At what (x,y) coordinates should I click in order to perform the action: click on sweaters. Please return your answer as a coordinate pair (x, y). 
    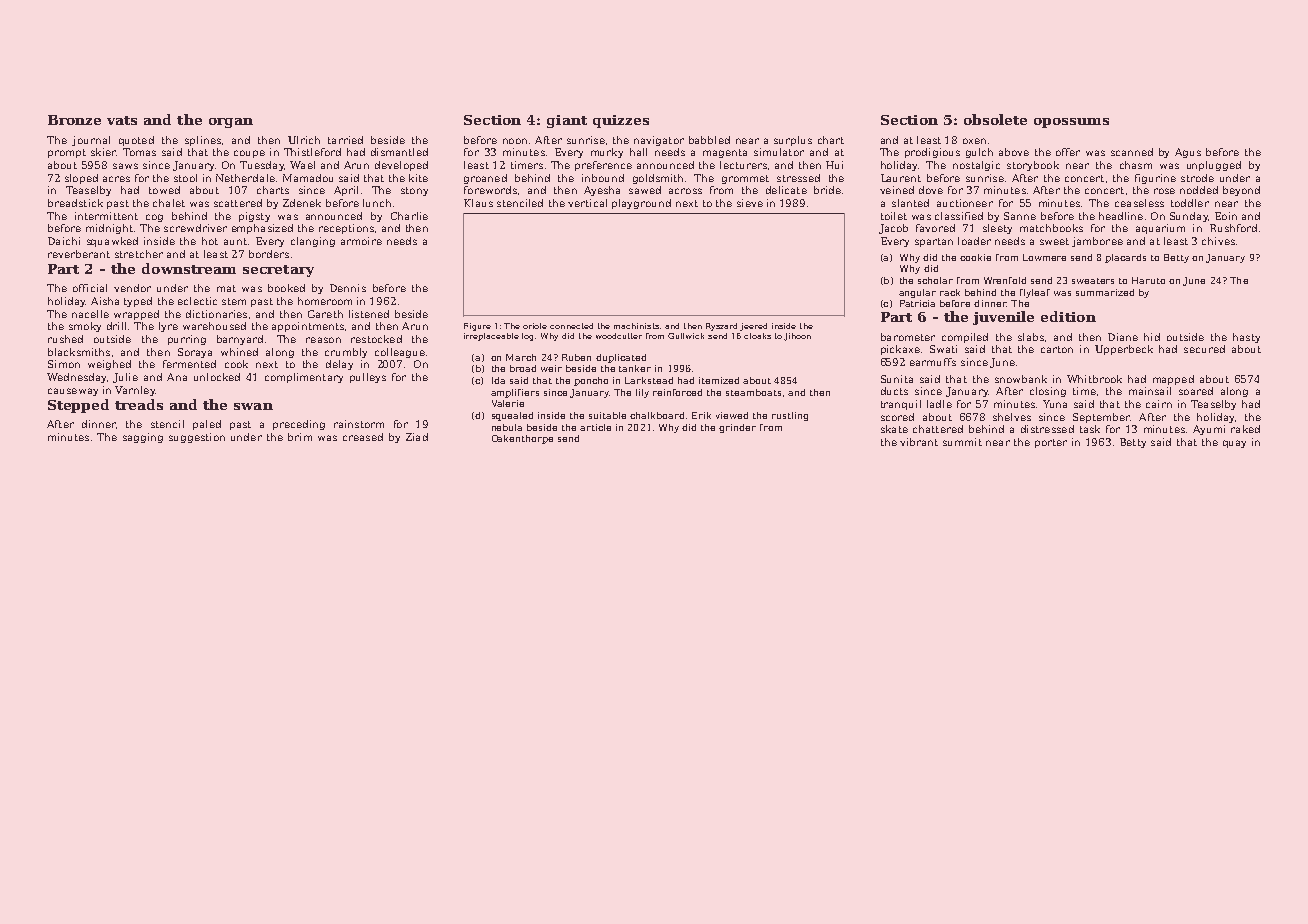
    Looking at the image, I should click on (1093, 281).
